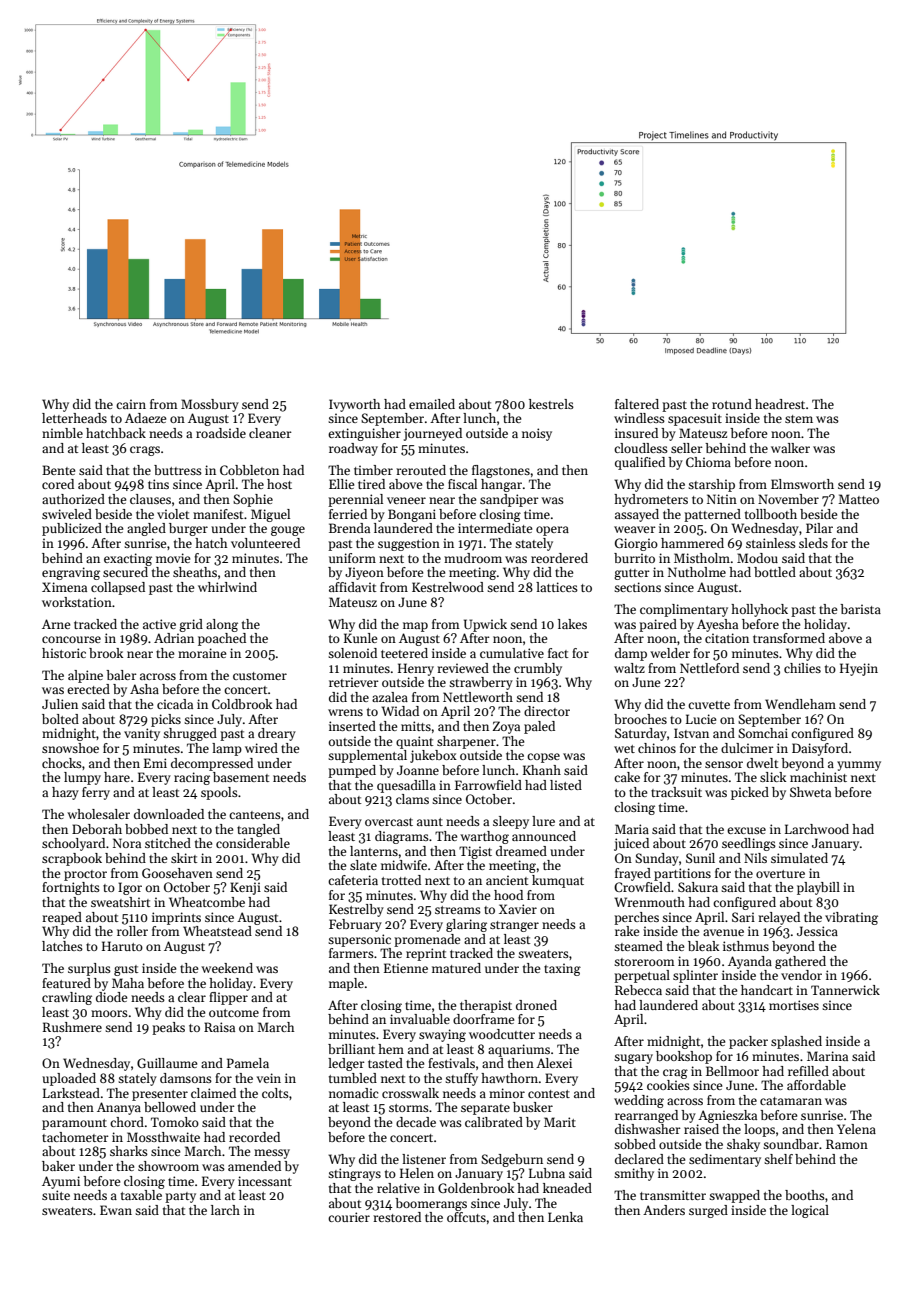  Describe the element at coordinates (367, 756) in the screenshot. I see `supplemental` at that location.
